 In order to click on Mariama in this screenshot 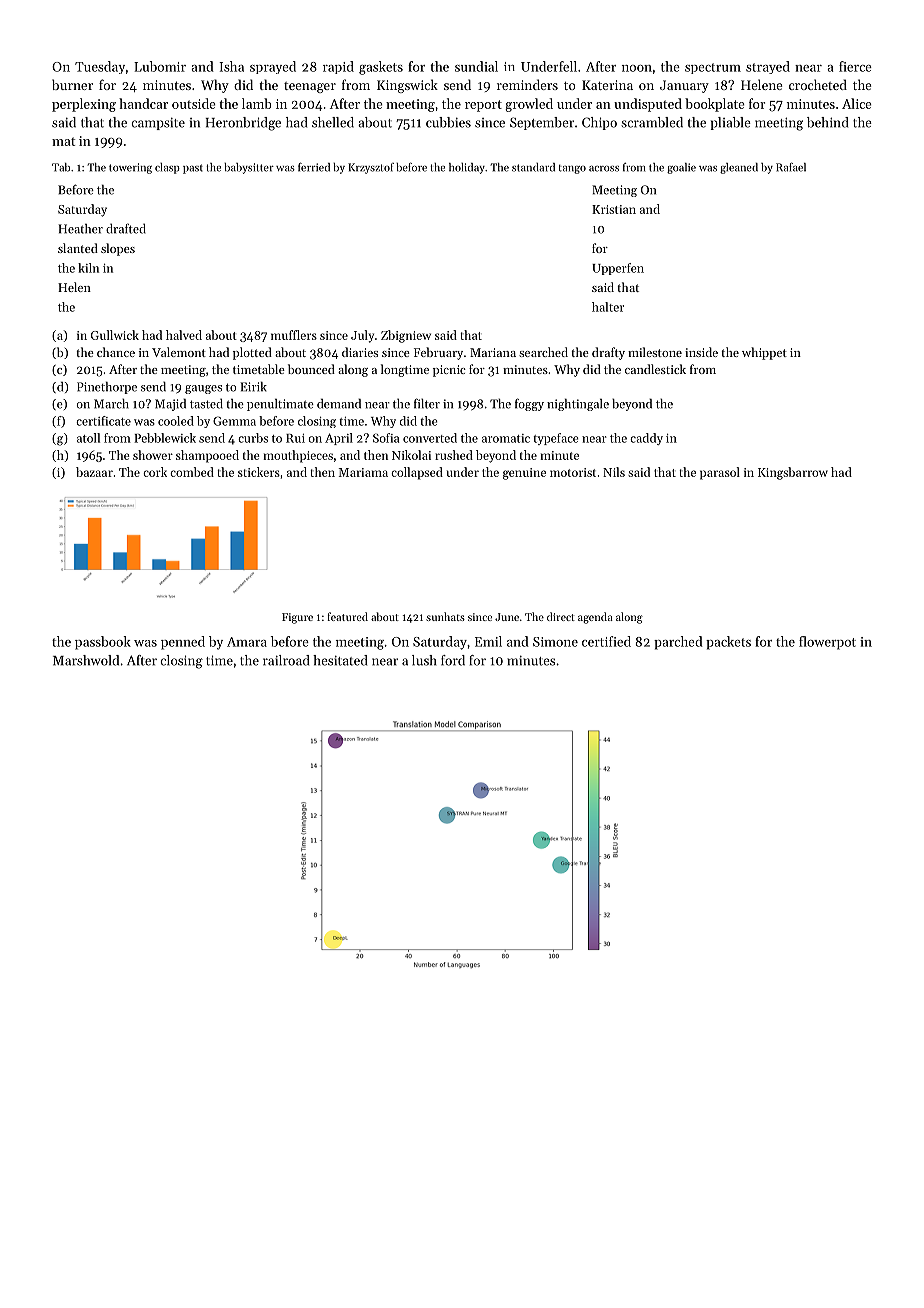, I will do `click(363, 472)`.
